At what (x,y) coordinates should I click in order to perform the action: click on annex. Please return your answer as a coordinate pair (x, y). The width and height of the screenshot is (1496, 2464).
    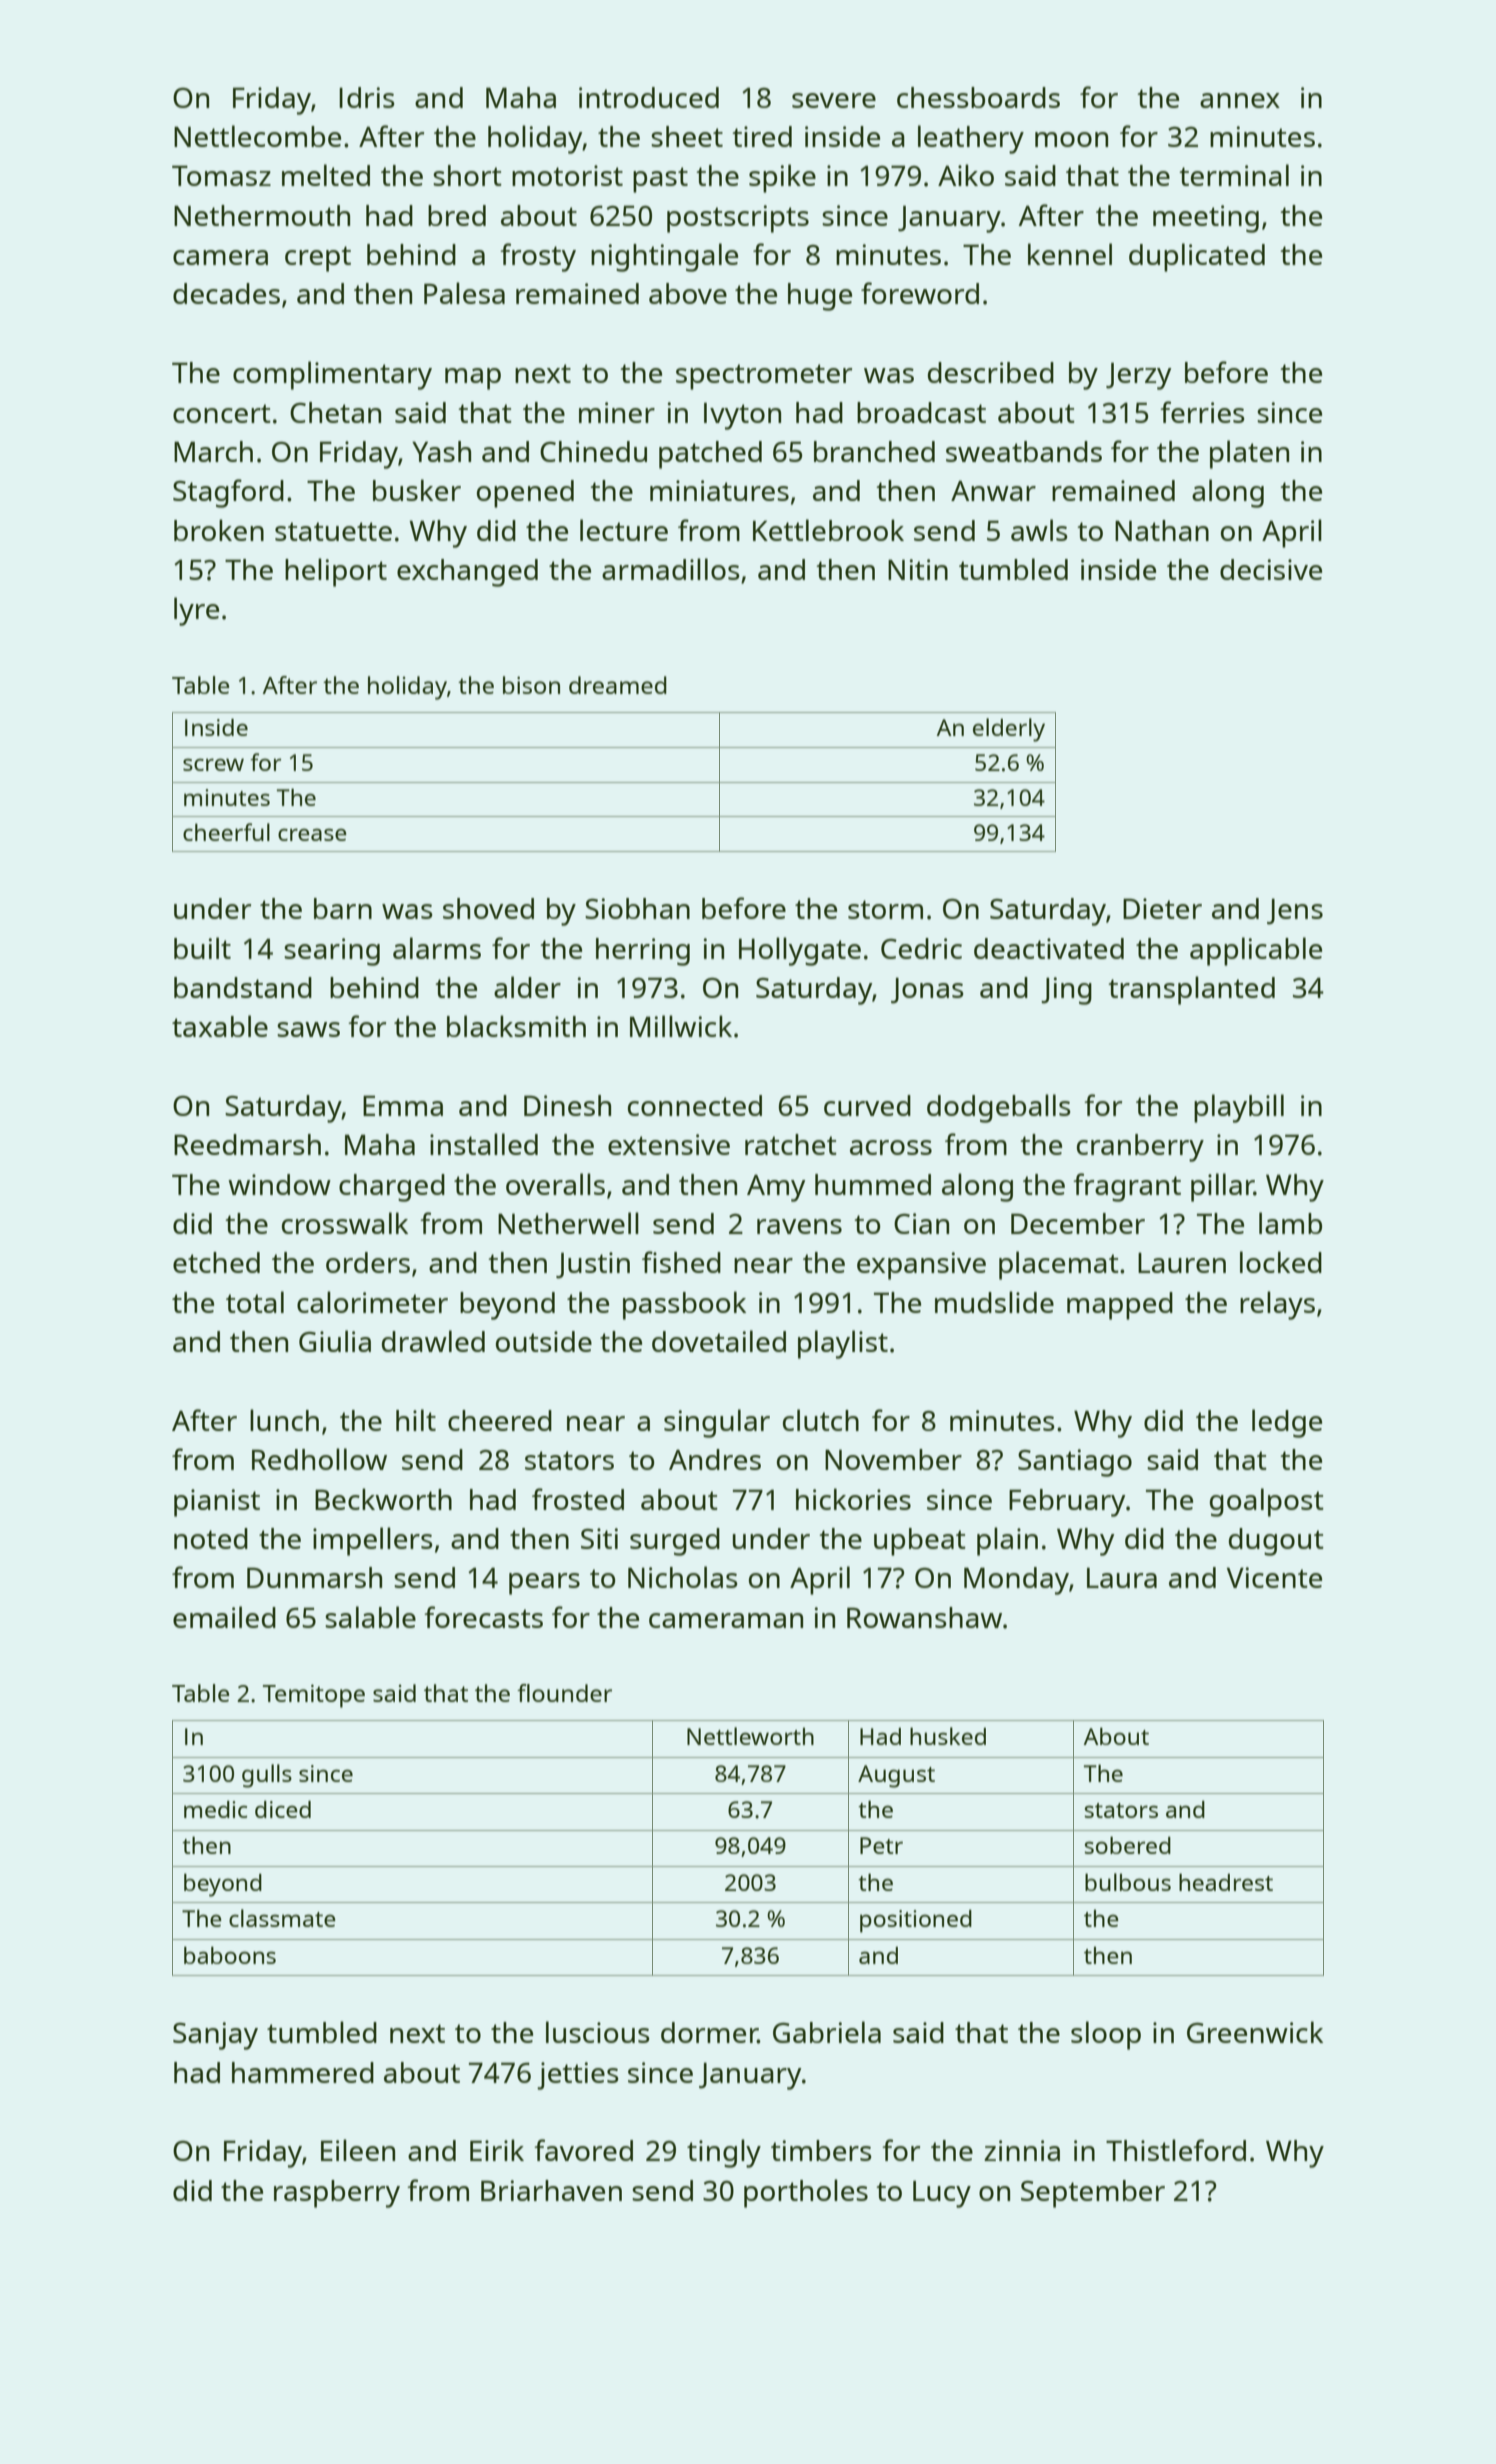
    Looking at the image, I should click on (1240, 100).
